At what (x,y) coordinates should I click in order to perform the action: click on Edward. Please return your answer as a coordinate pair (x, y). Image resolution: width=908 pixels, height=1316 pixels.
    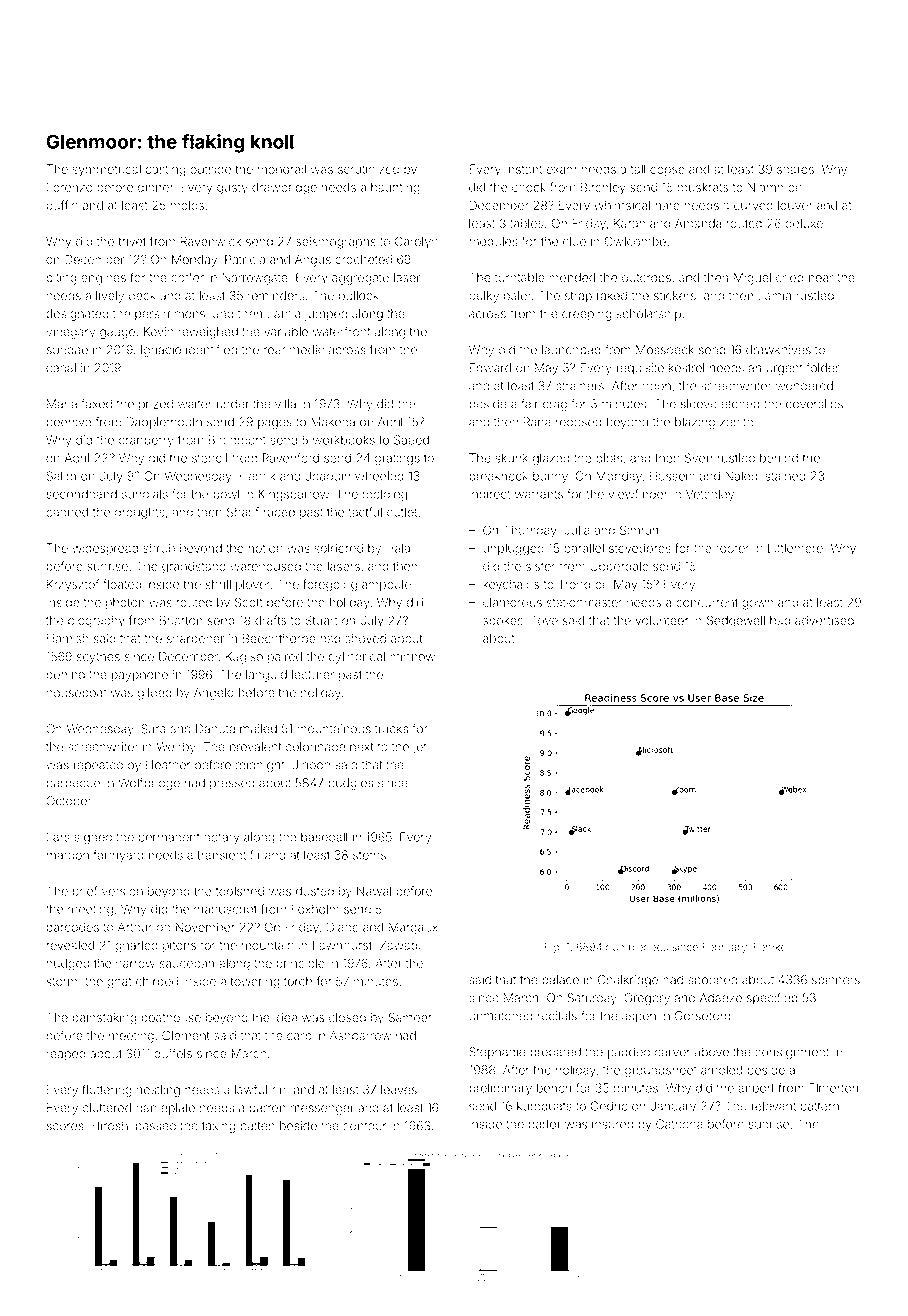
    Looking at the image, I should click on (490, 368).
